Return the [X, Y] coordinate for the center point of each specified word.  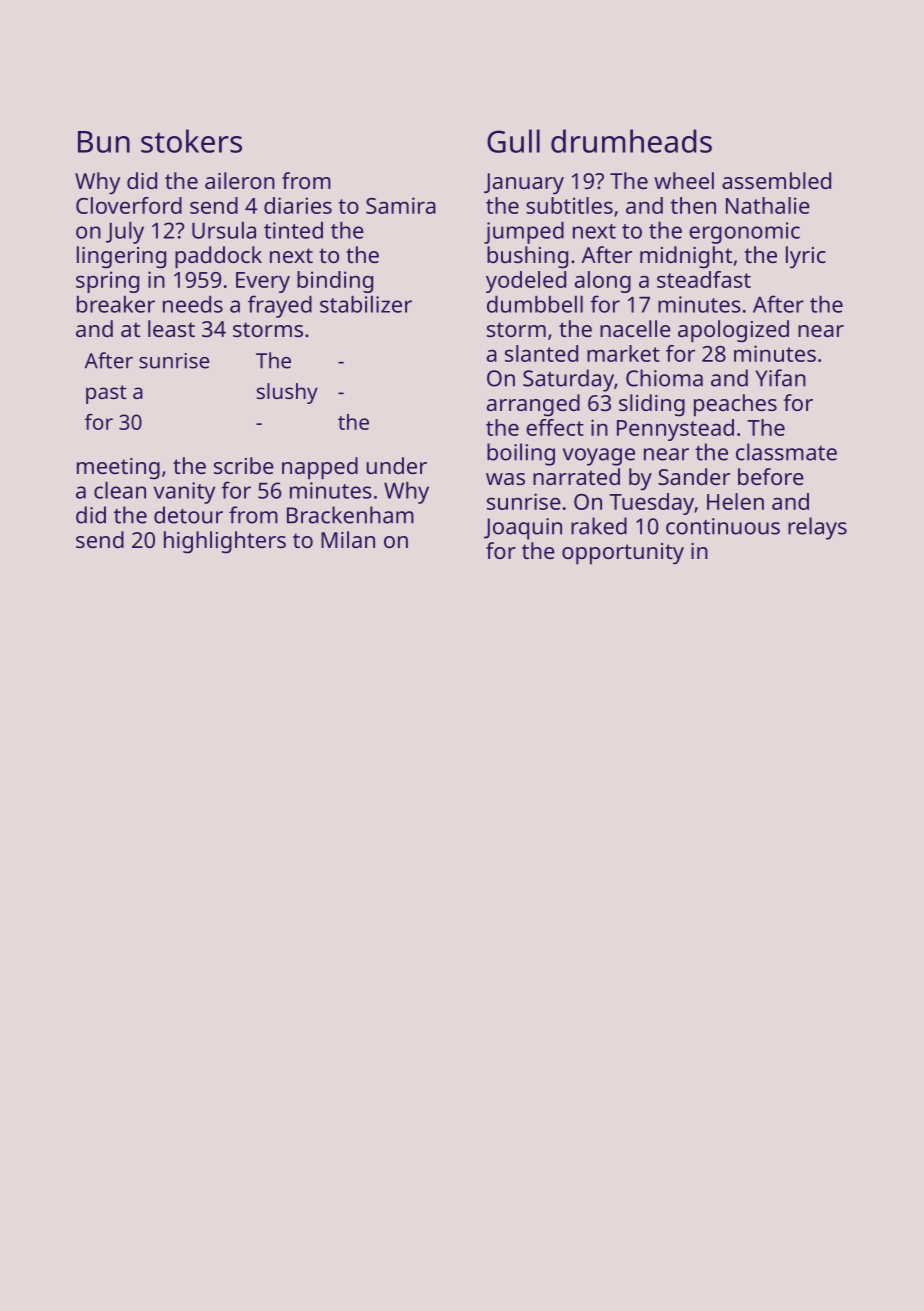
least [171, 328]
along [603, 282]
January [524, 184]
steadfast [704, 279]
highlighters [225, 542]
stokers [191, 141]
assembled [776, 180]
